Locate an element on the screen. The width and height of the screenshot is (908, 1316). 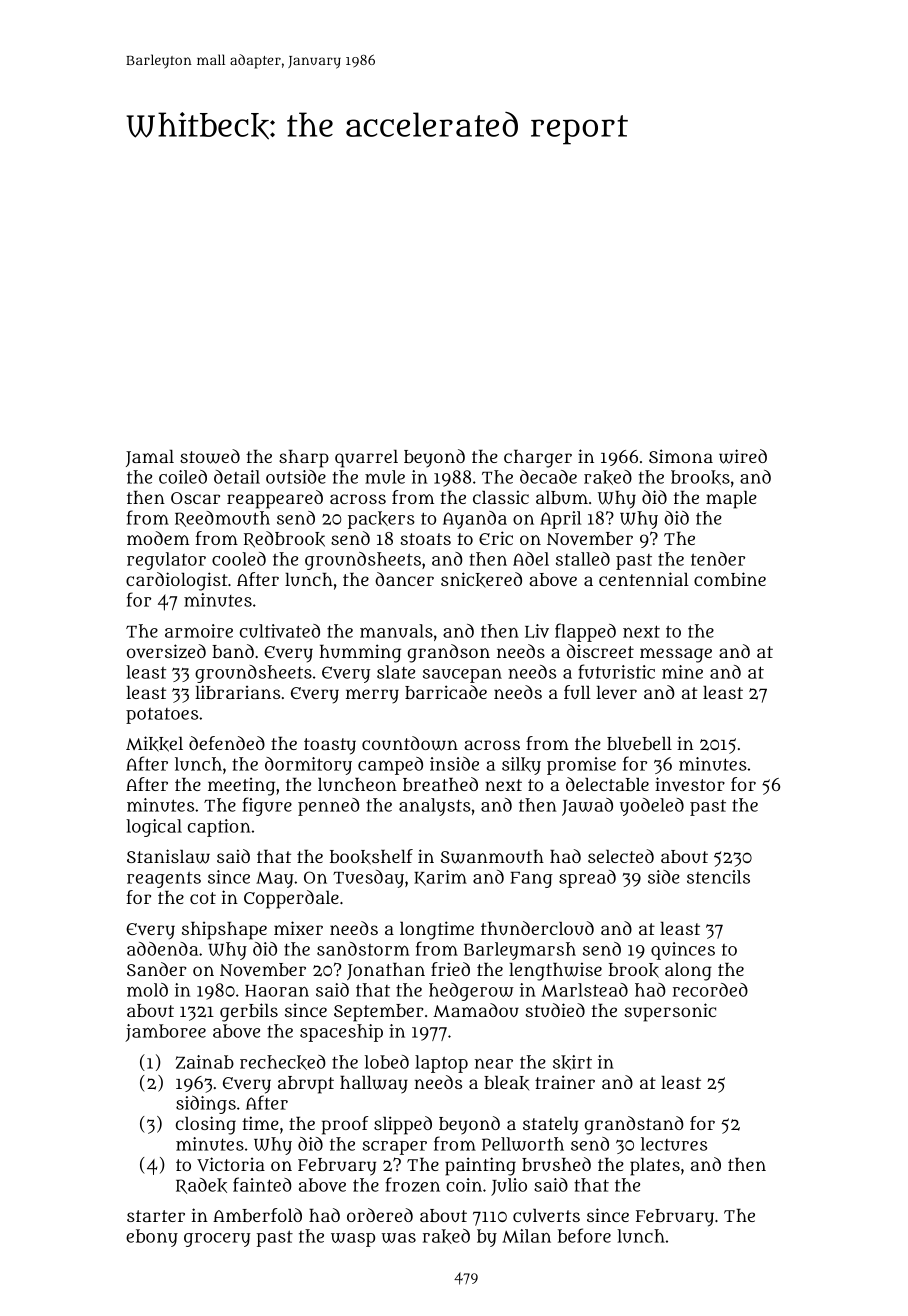
investor is located at coordinates (690, 784).
